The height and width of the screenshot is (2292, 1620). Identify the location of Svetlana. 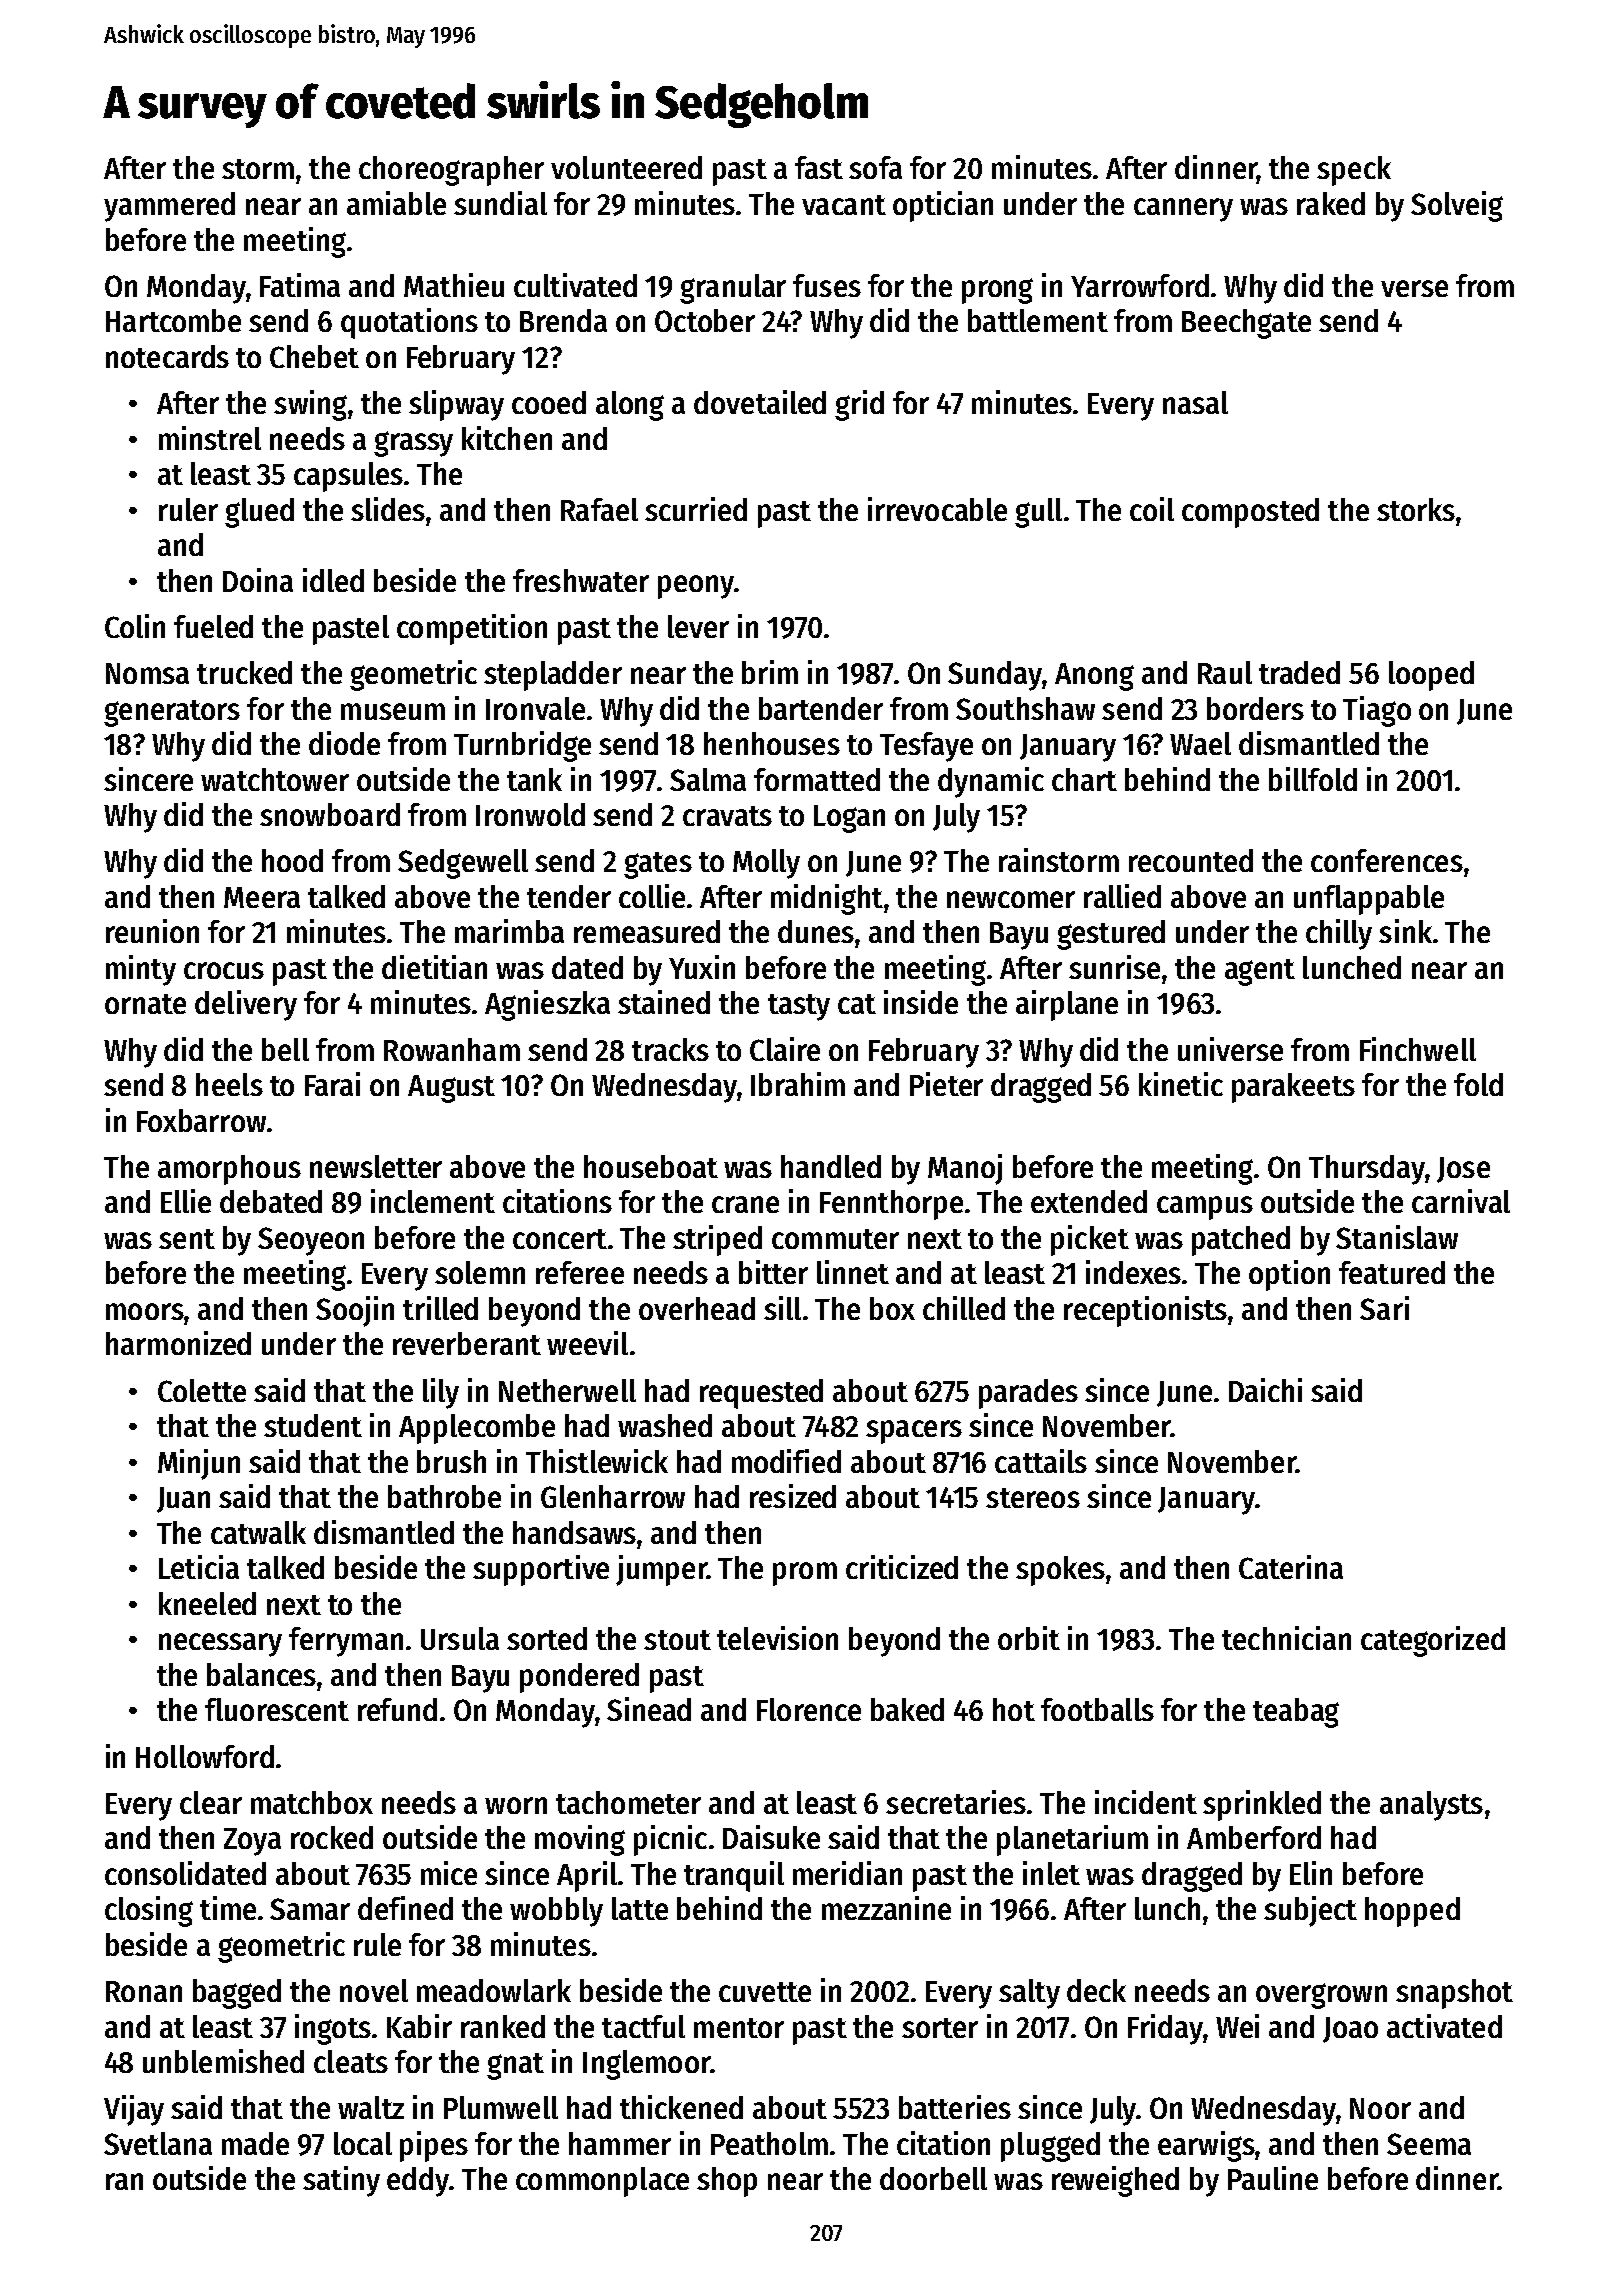
(158, 2143).
